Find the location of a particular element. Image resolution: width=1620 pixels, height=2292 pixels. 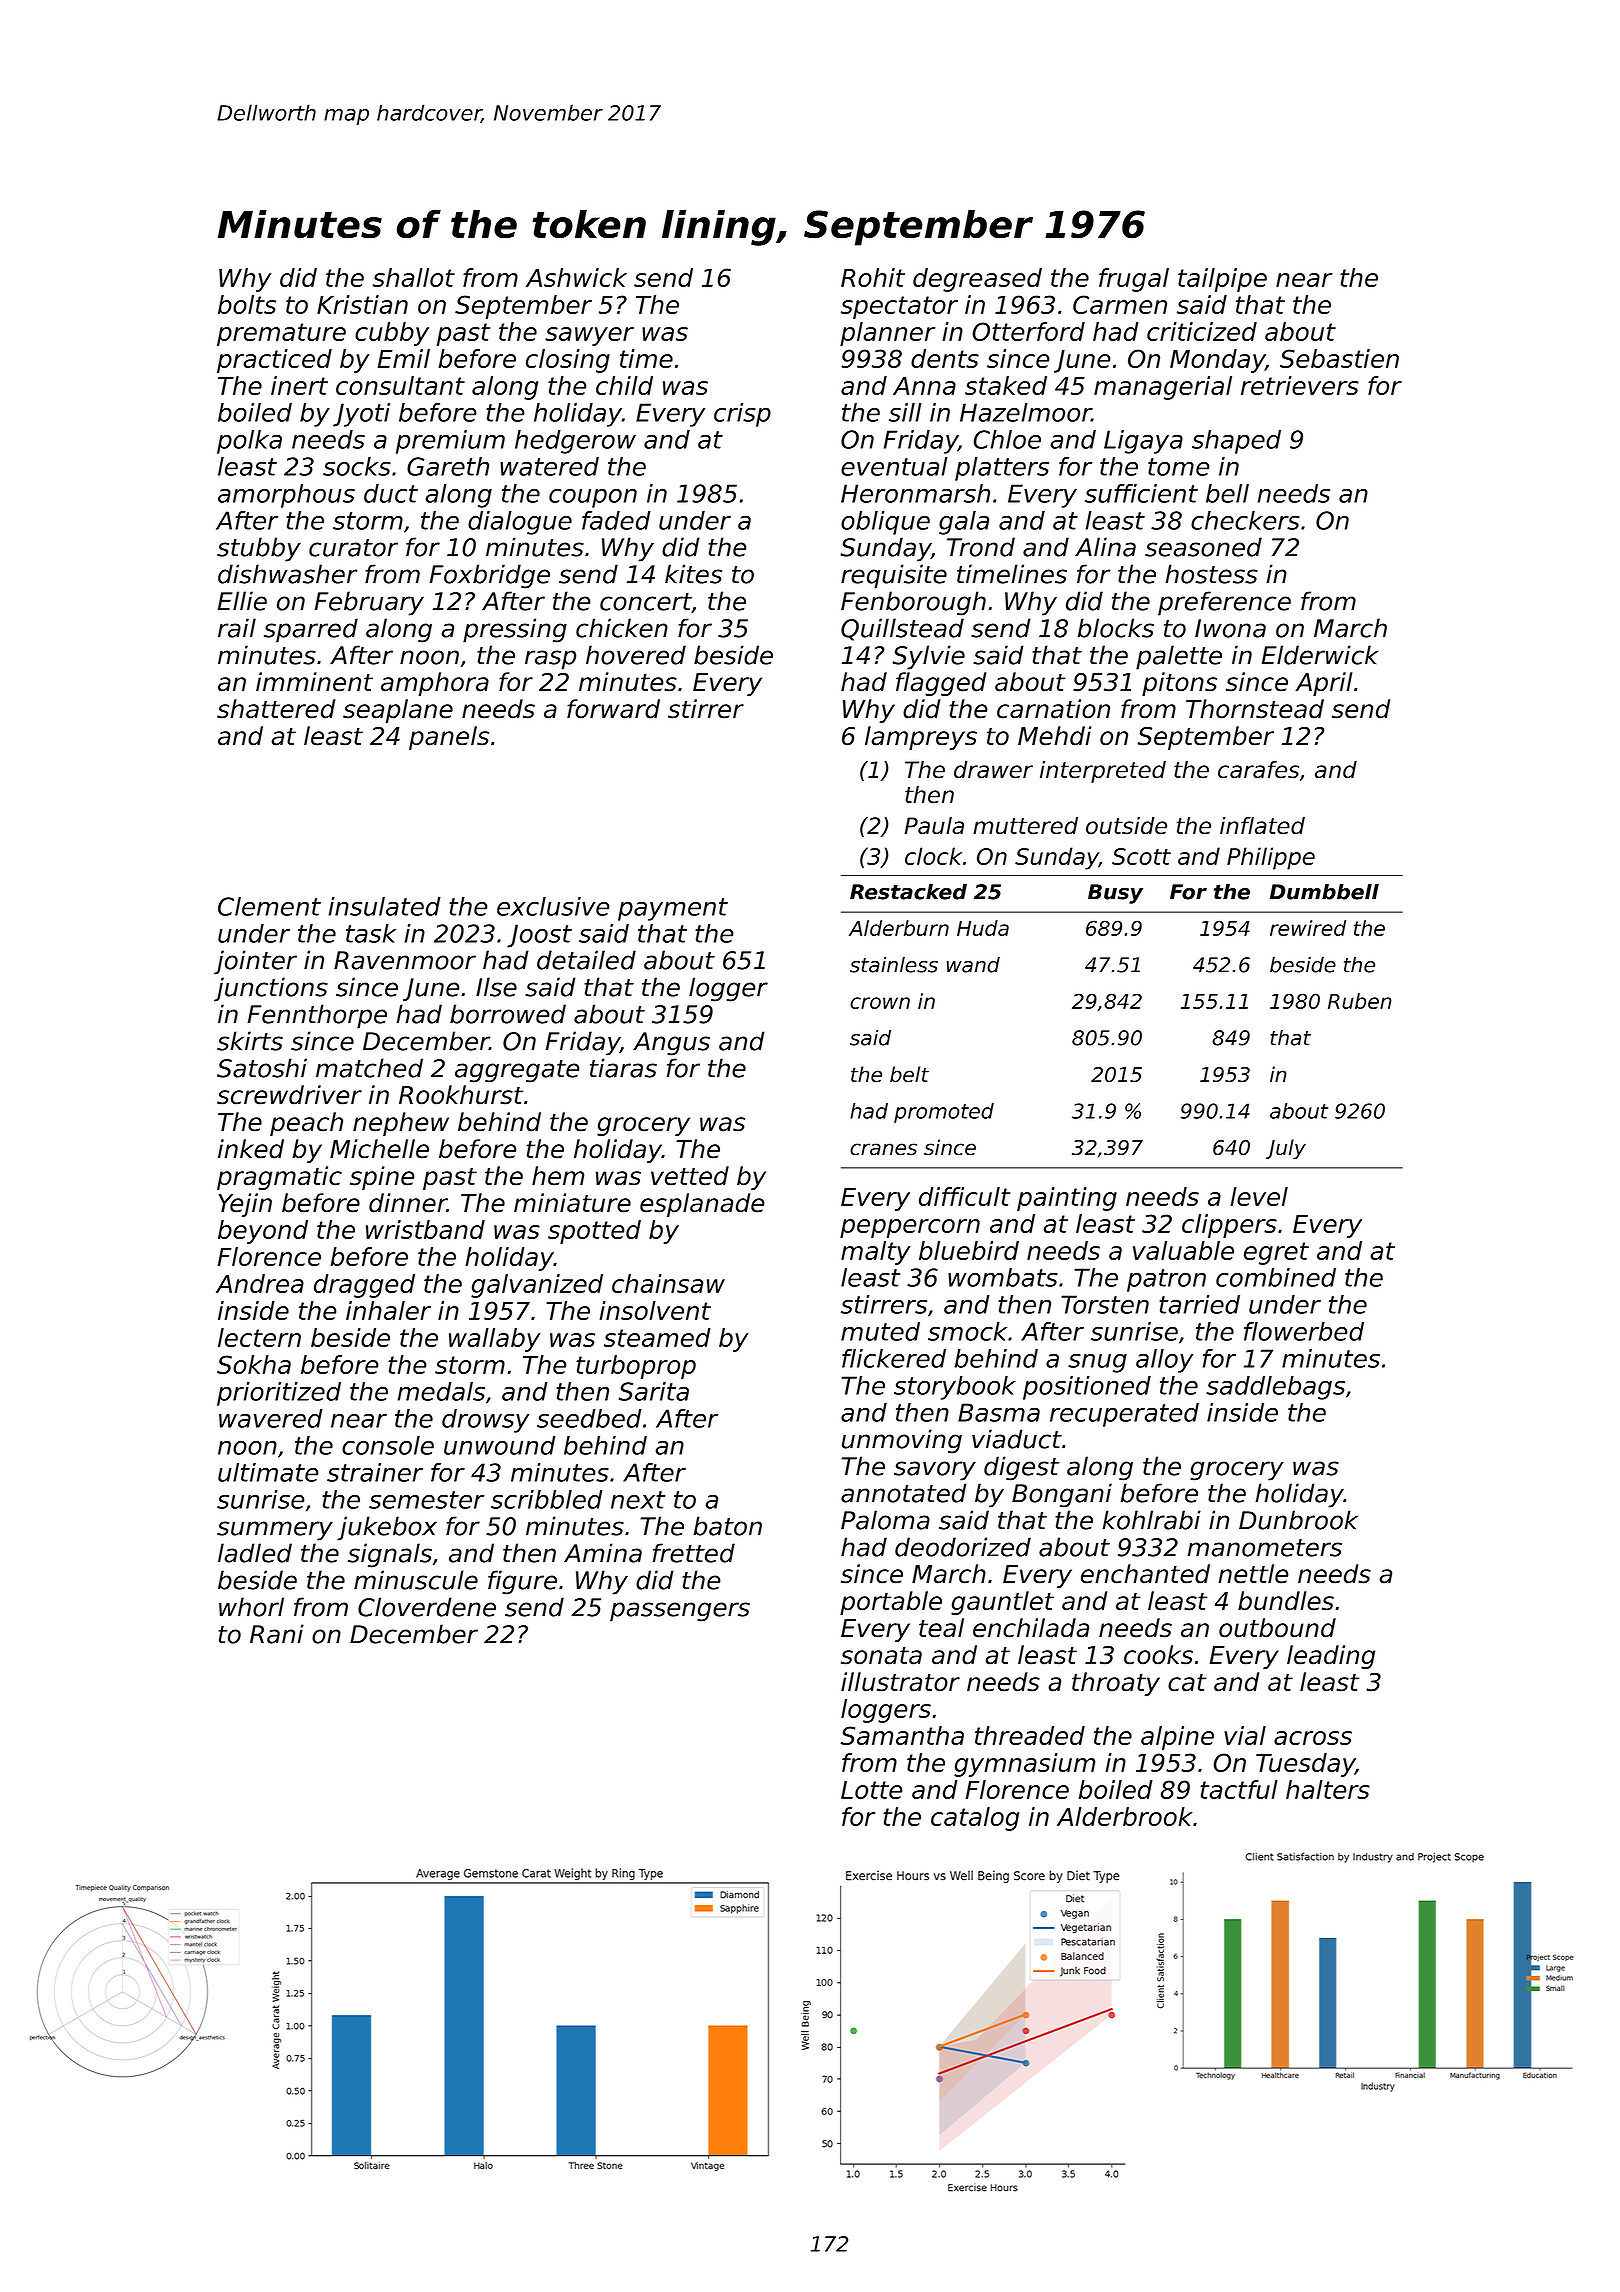

Alderbrook is located at coordinates (1124, 1816).
